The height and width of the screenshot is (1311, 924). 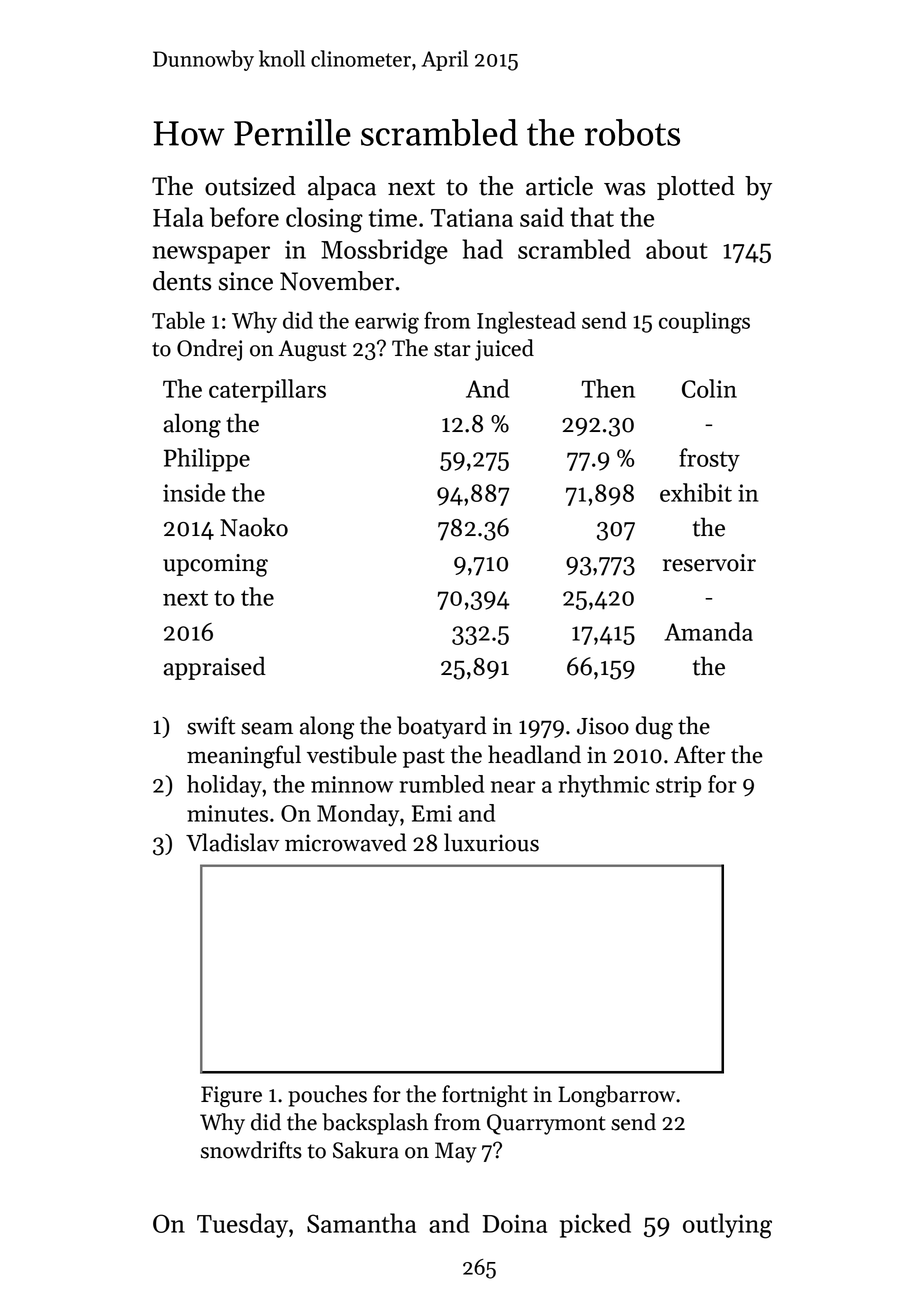 I want to click on Samantha, so click(x=361, y=1223).
